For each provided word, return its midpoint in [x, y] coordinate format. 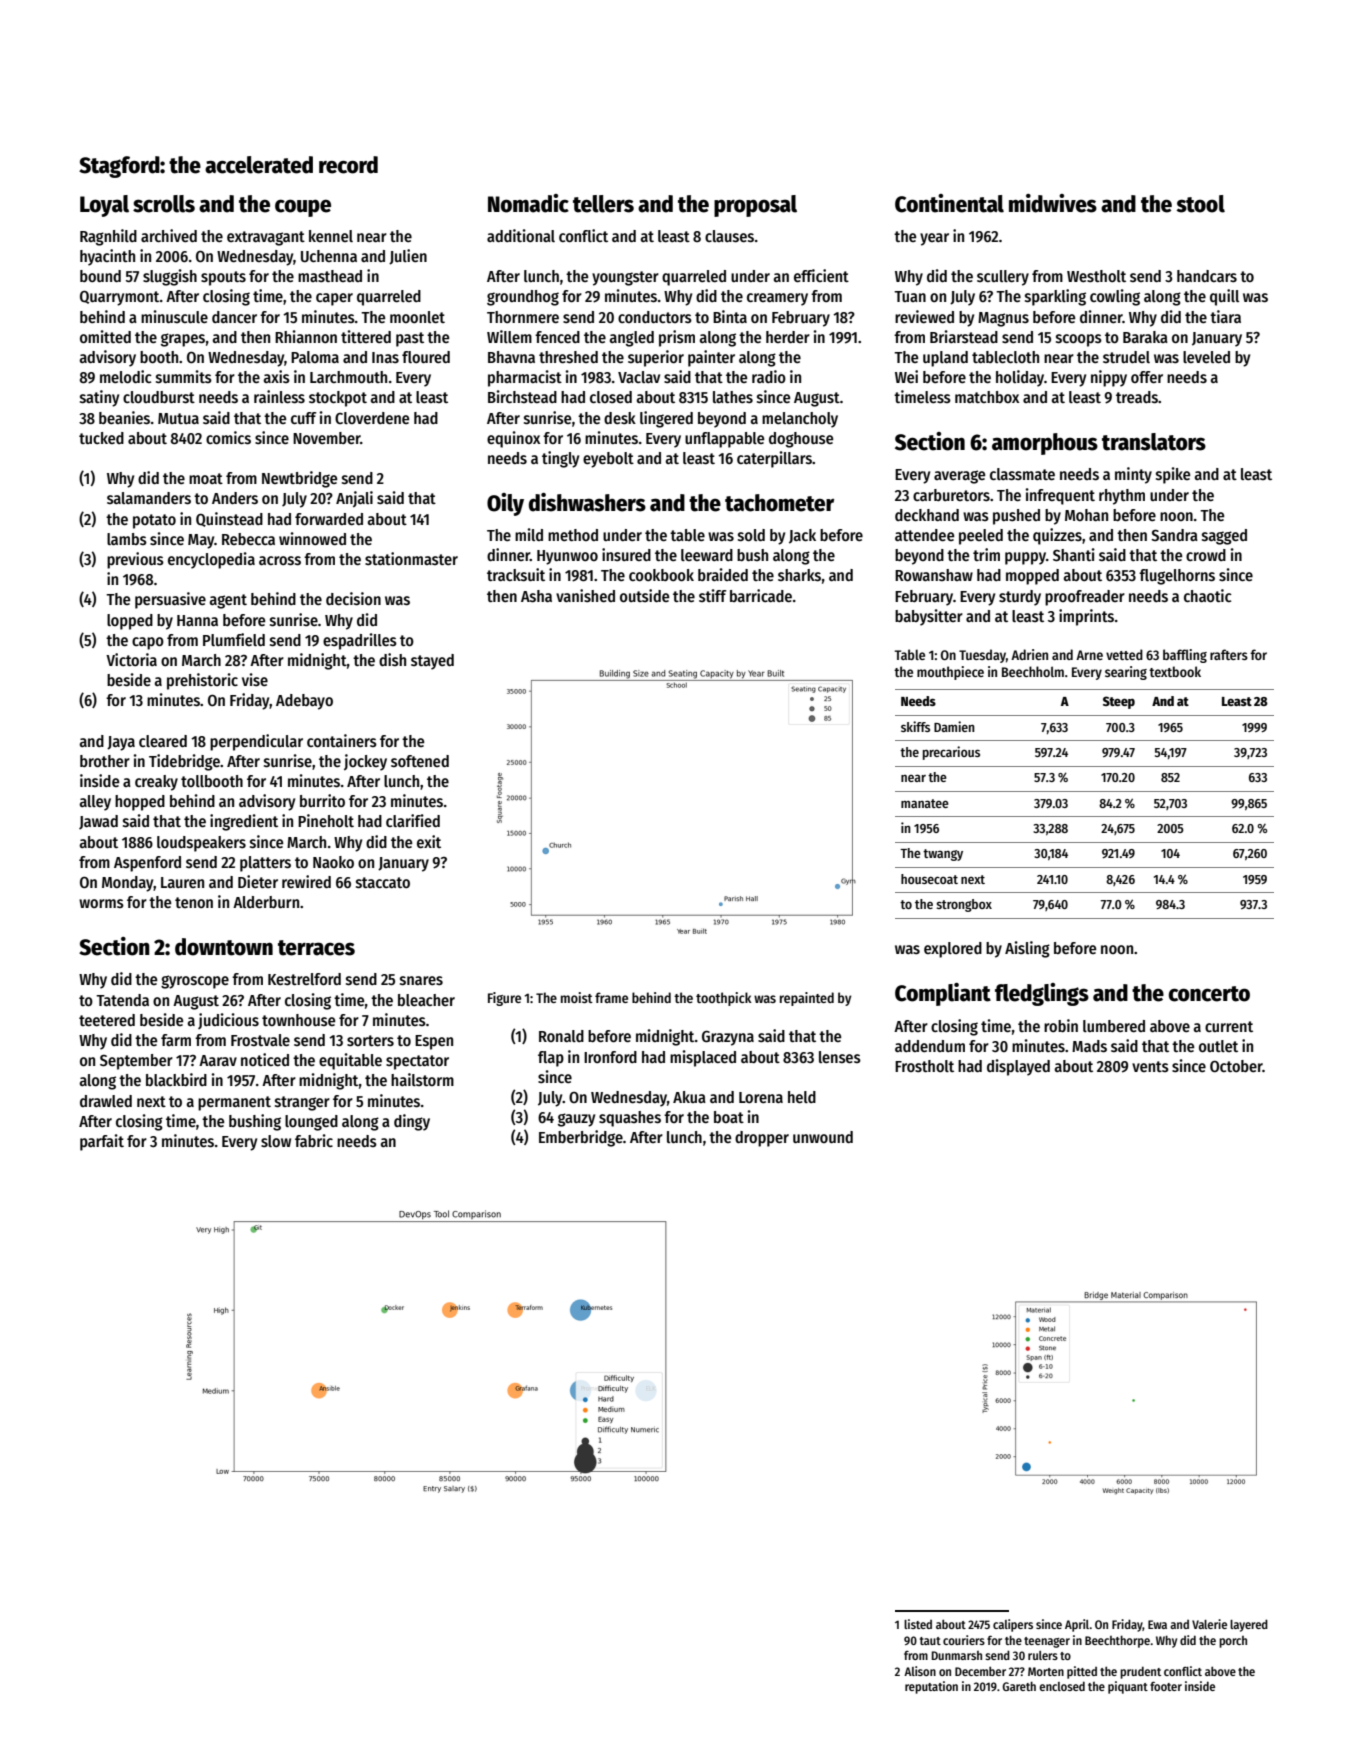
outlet [1218, 1046]
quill [1224, 297]
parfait [102, 1142]
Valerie [1209, 1624]
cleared [163, 741]
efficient [821, 275]
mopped [1032, 577]
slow [276, 1141]
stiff [713, 595]
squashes [630, 1119]
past [410, 339]
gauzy [576, 1120]
